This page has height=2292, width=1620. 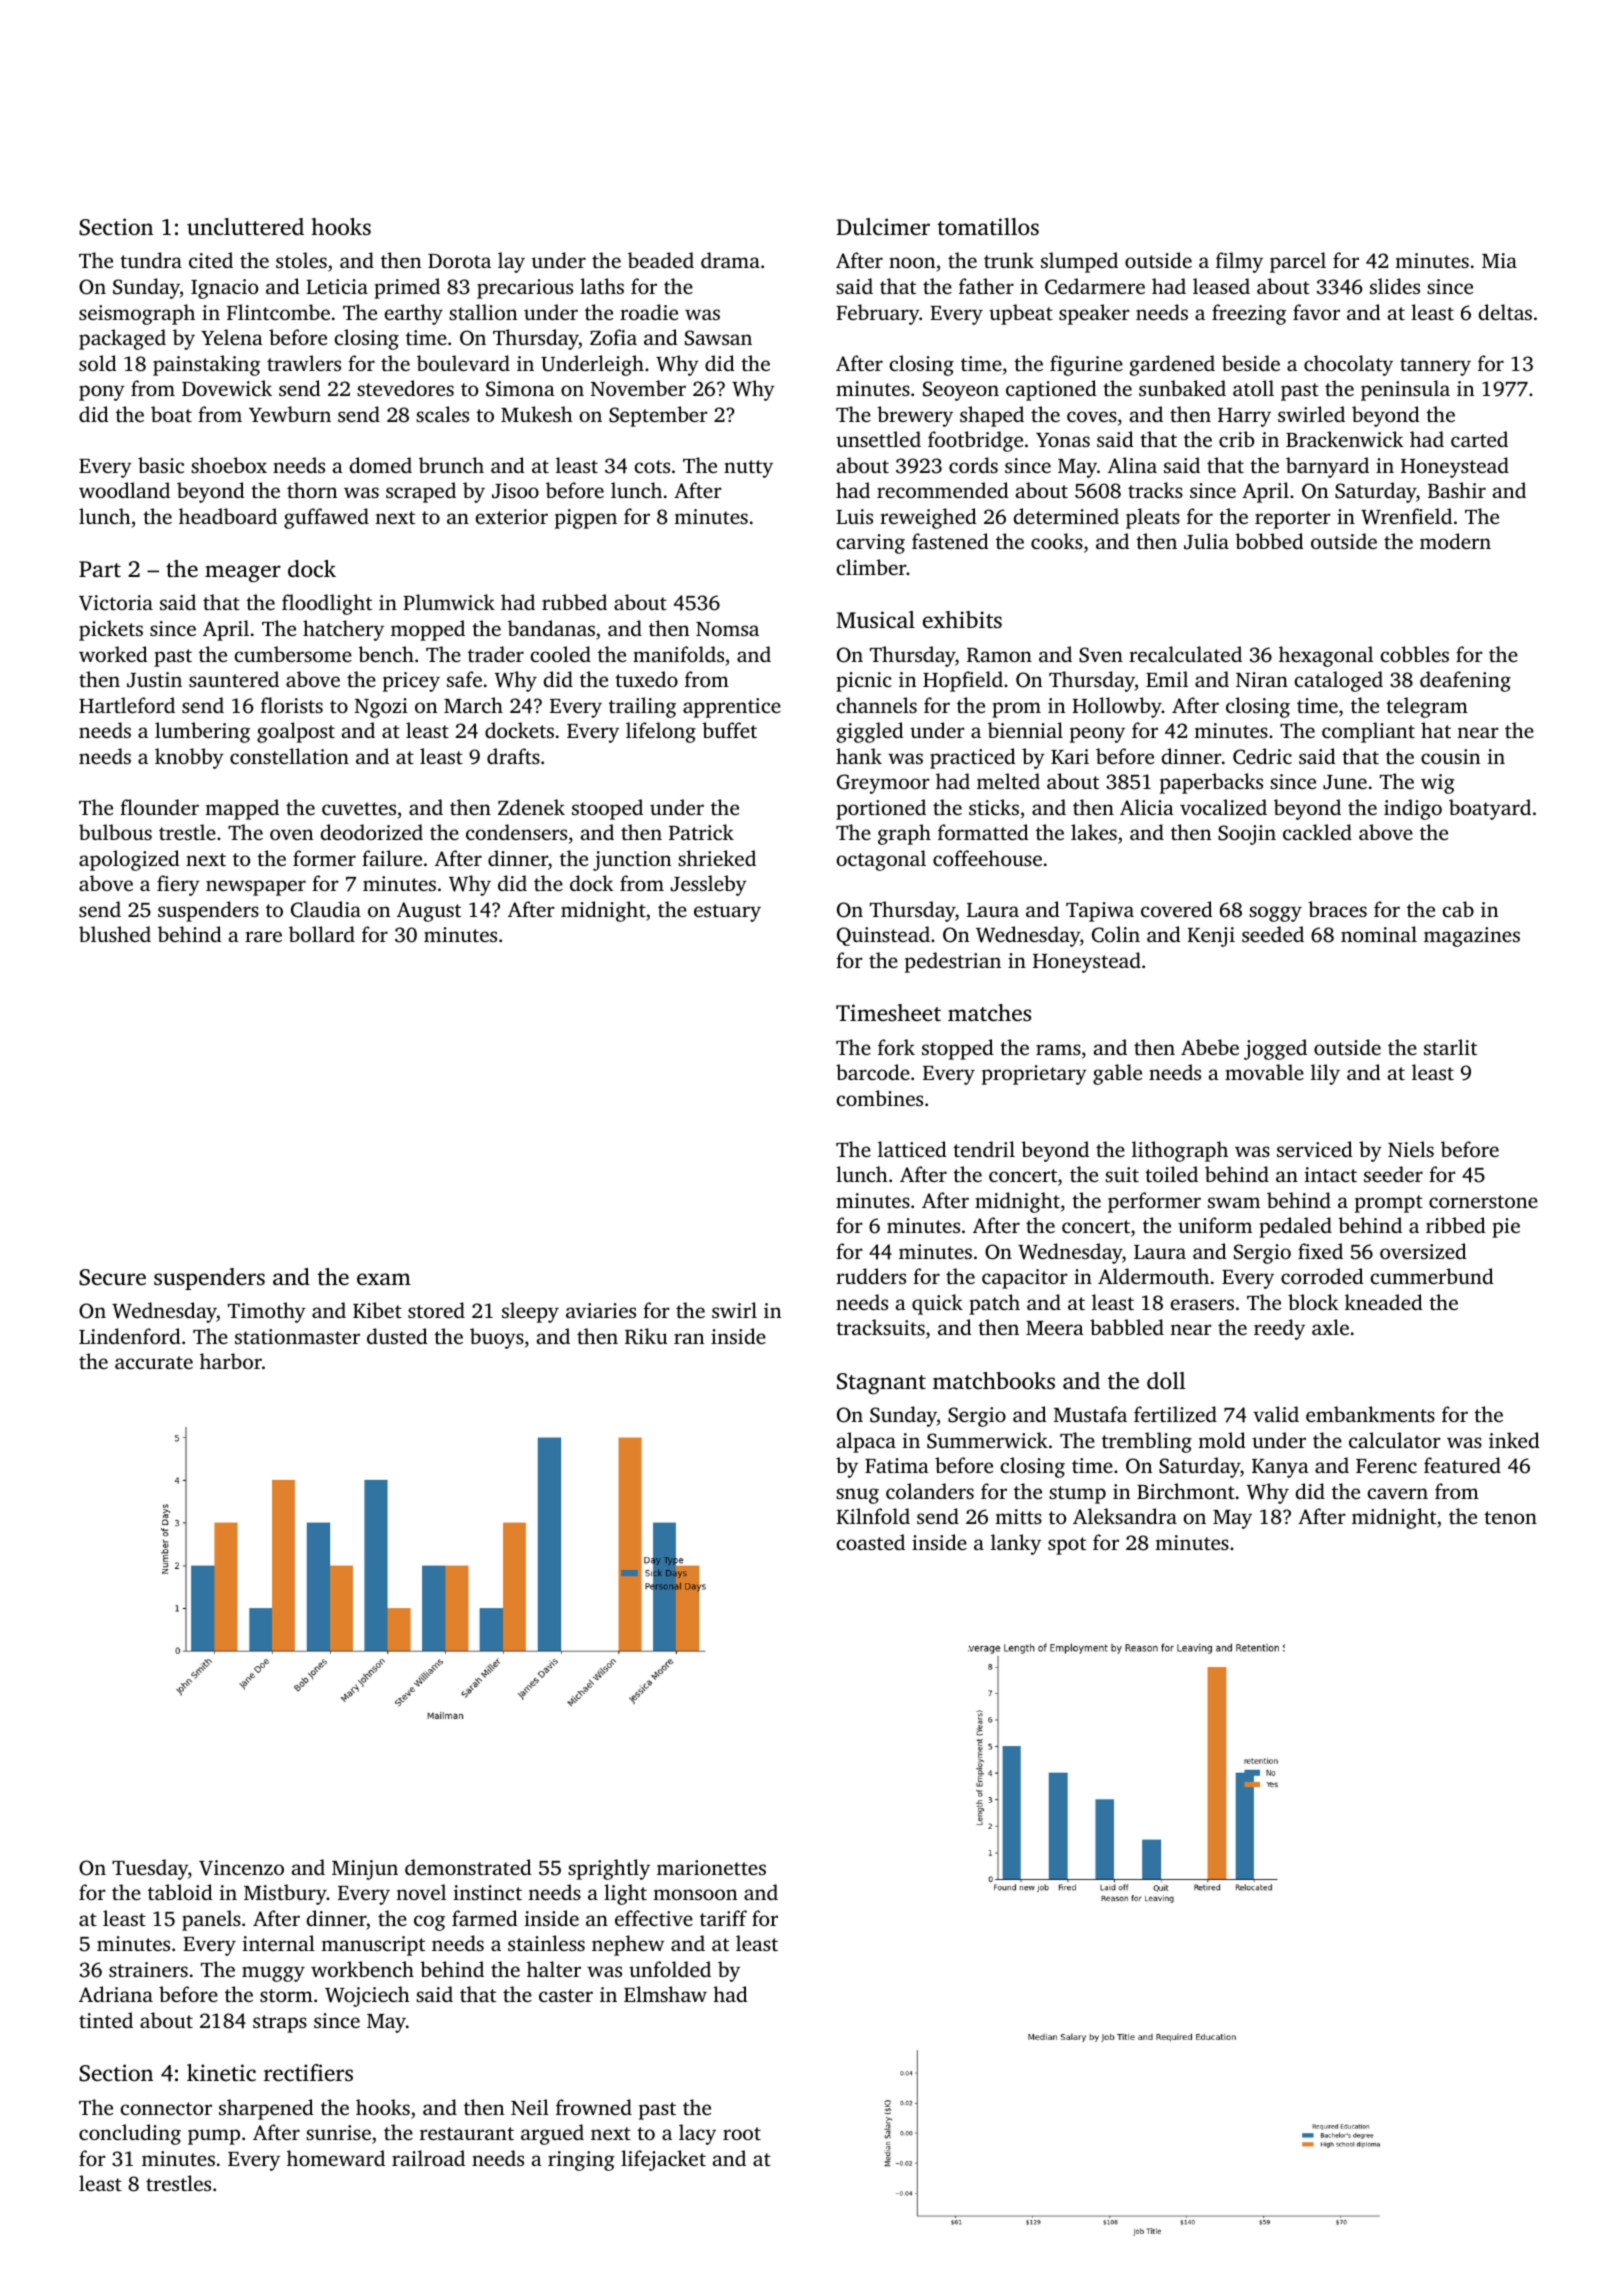 I want to click on Dulcimer, so click(x=883, y=227).
